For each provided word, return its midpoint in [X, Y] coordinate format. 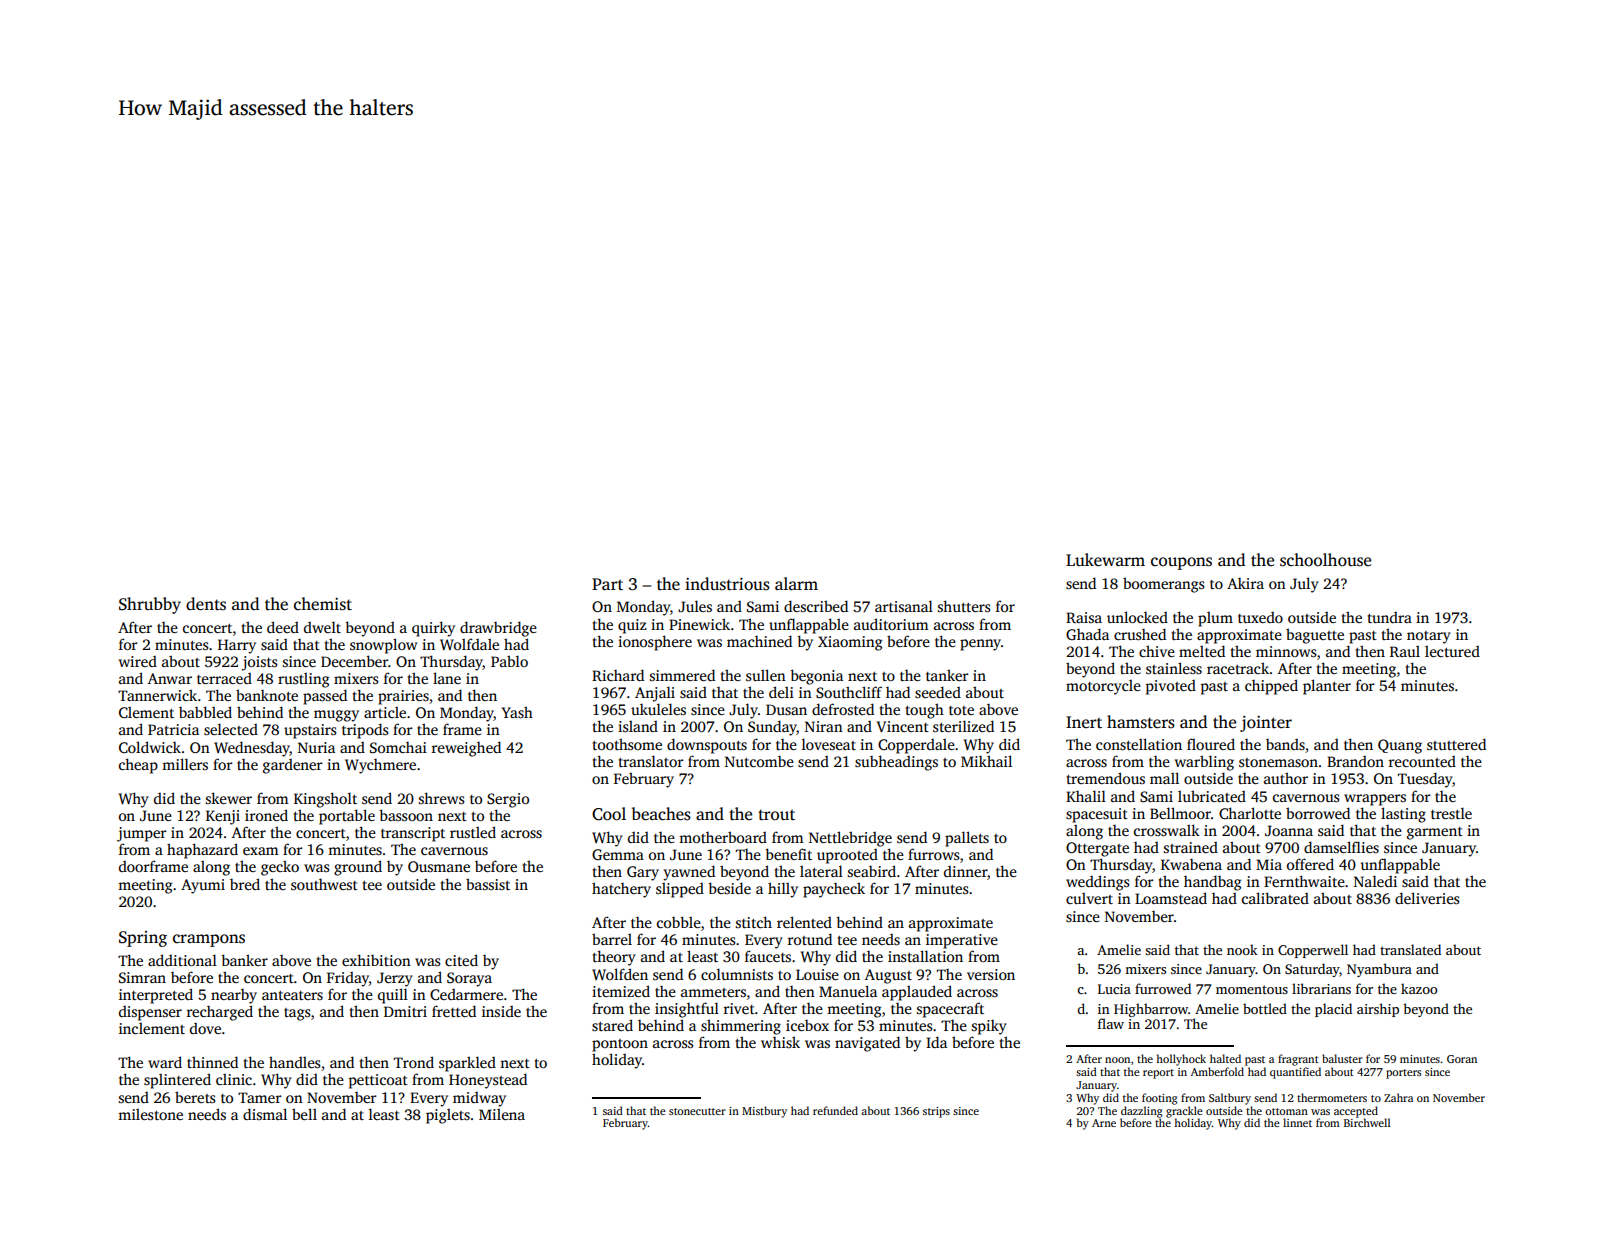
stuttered [1456, 744]
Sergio [508, 800]
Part [607, 584]
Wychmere [380, 766]
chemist [323, 604]
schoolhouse [1325, 560]
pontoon [620, 1045]
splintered [177, 1081]
